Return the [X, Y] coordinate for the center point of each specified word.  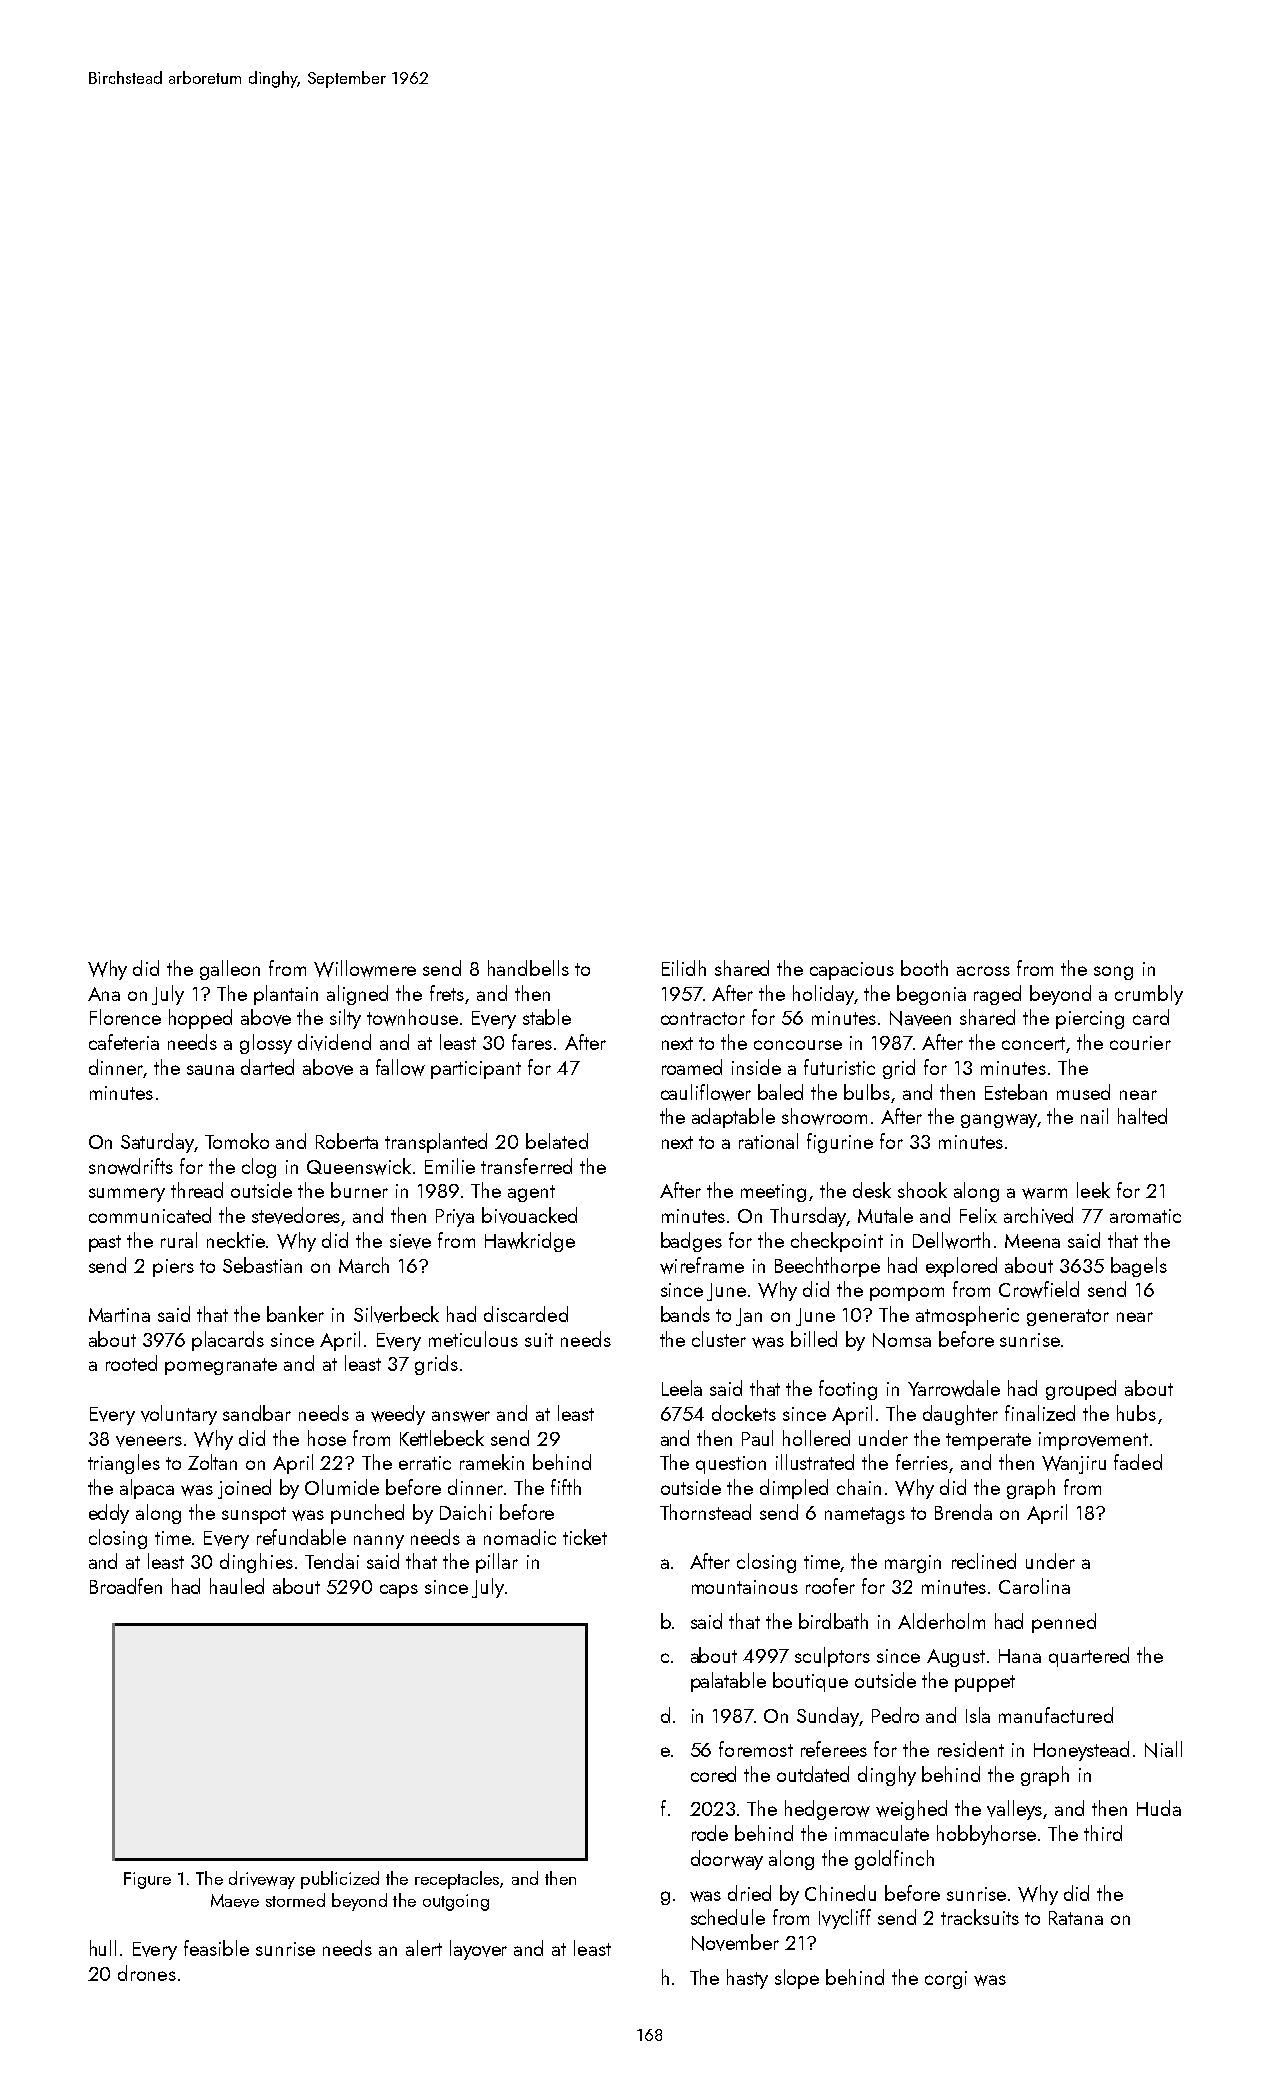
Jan [749, 1317]
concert [1033, 1043]
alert [424, 1948]
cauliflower [706, 1092]
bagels [1139, 1267]
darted [267, 1067]
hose [327, 1438]
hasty [747, 1979]
